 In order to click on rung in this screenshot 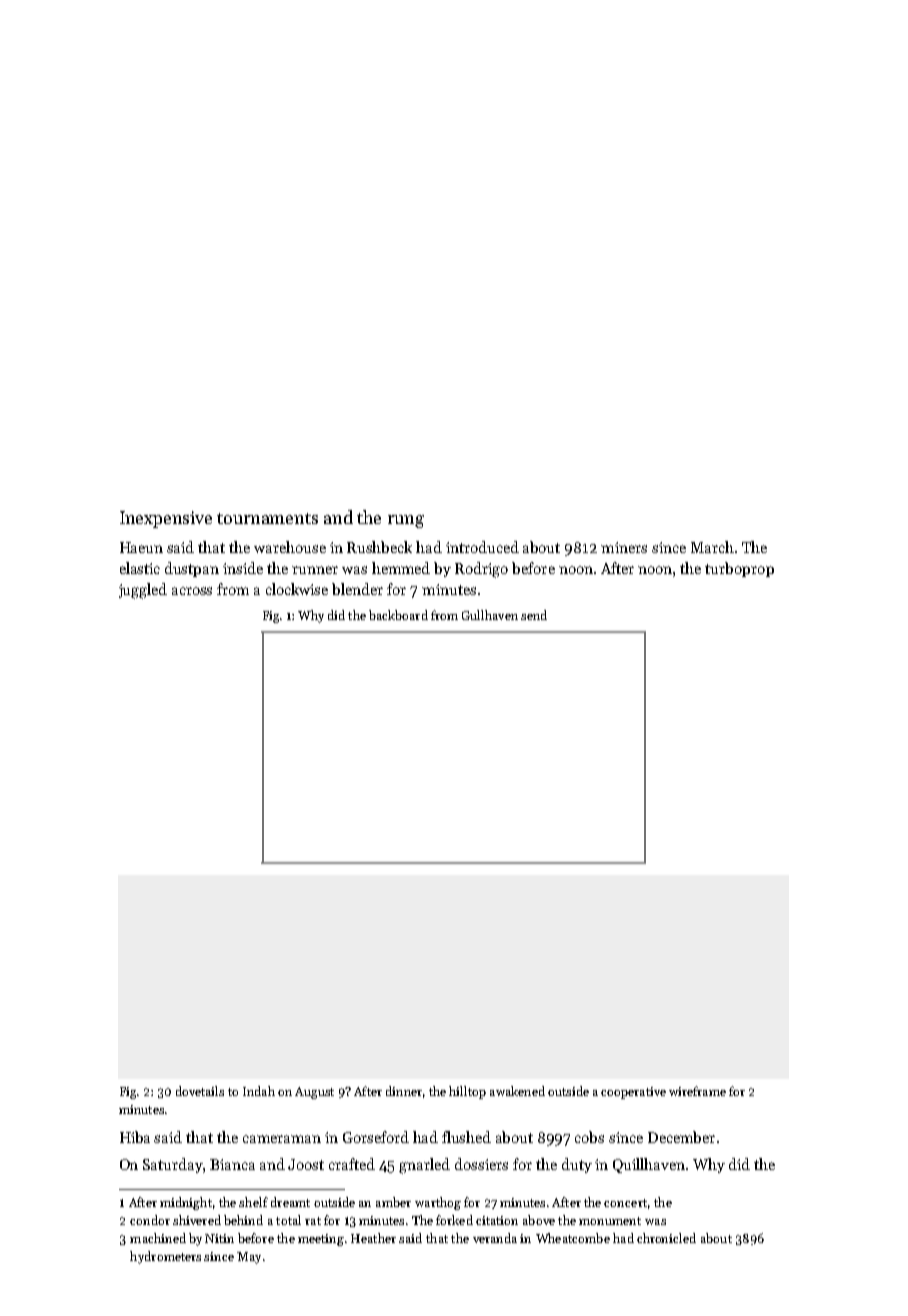, I will do `click(406, 521)`.
